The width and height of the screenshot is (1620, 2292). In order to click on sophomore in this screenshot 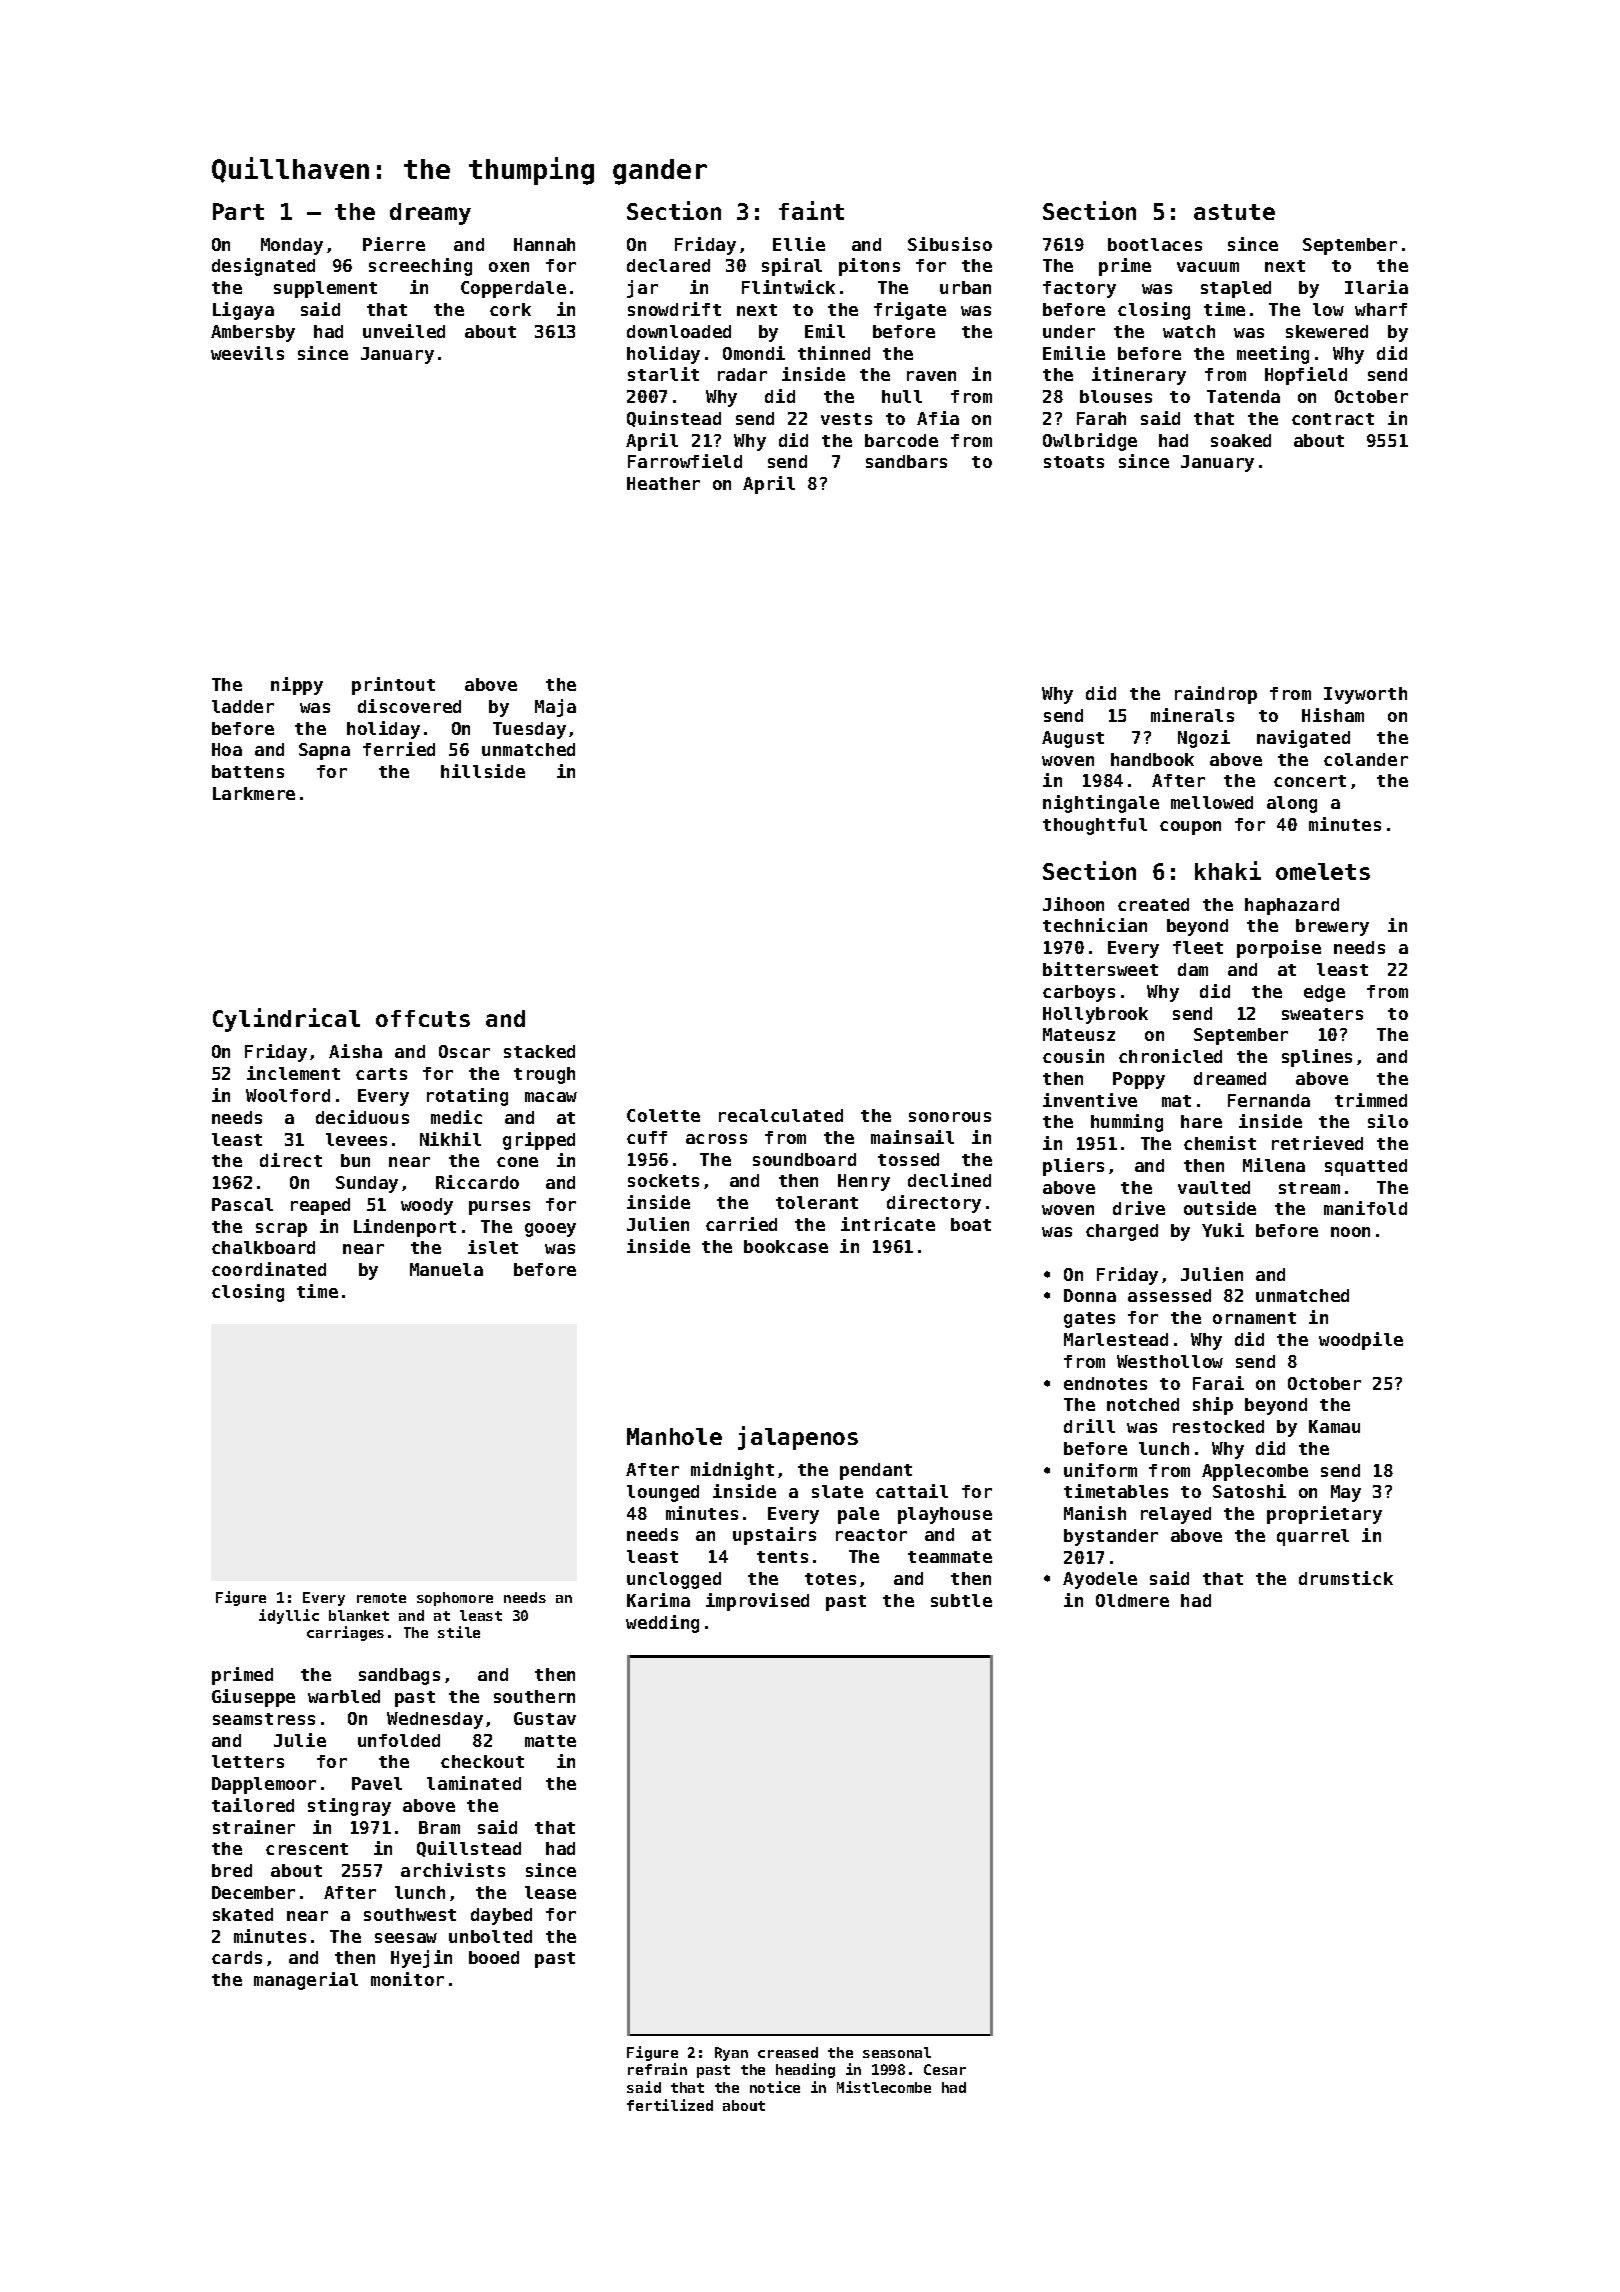, I will do `click(455, 1599)`.
